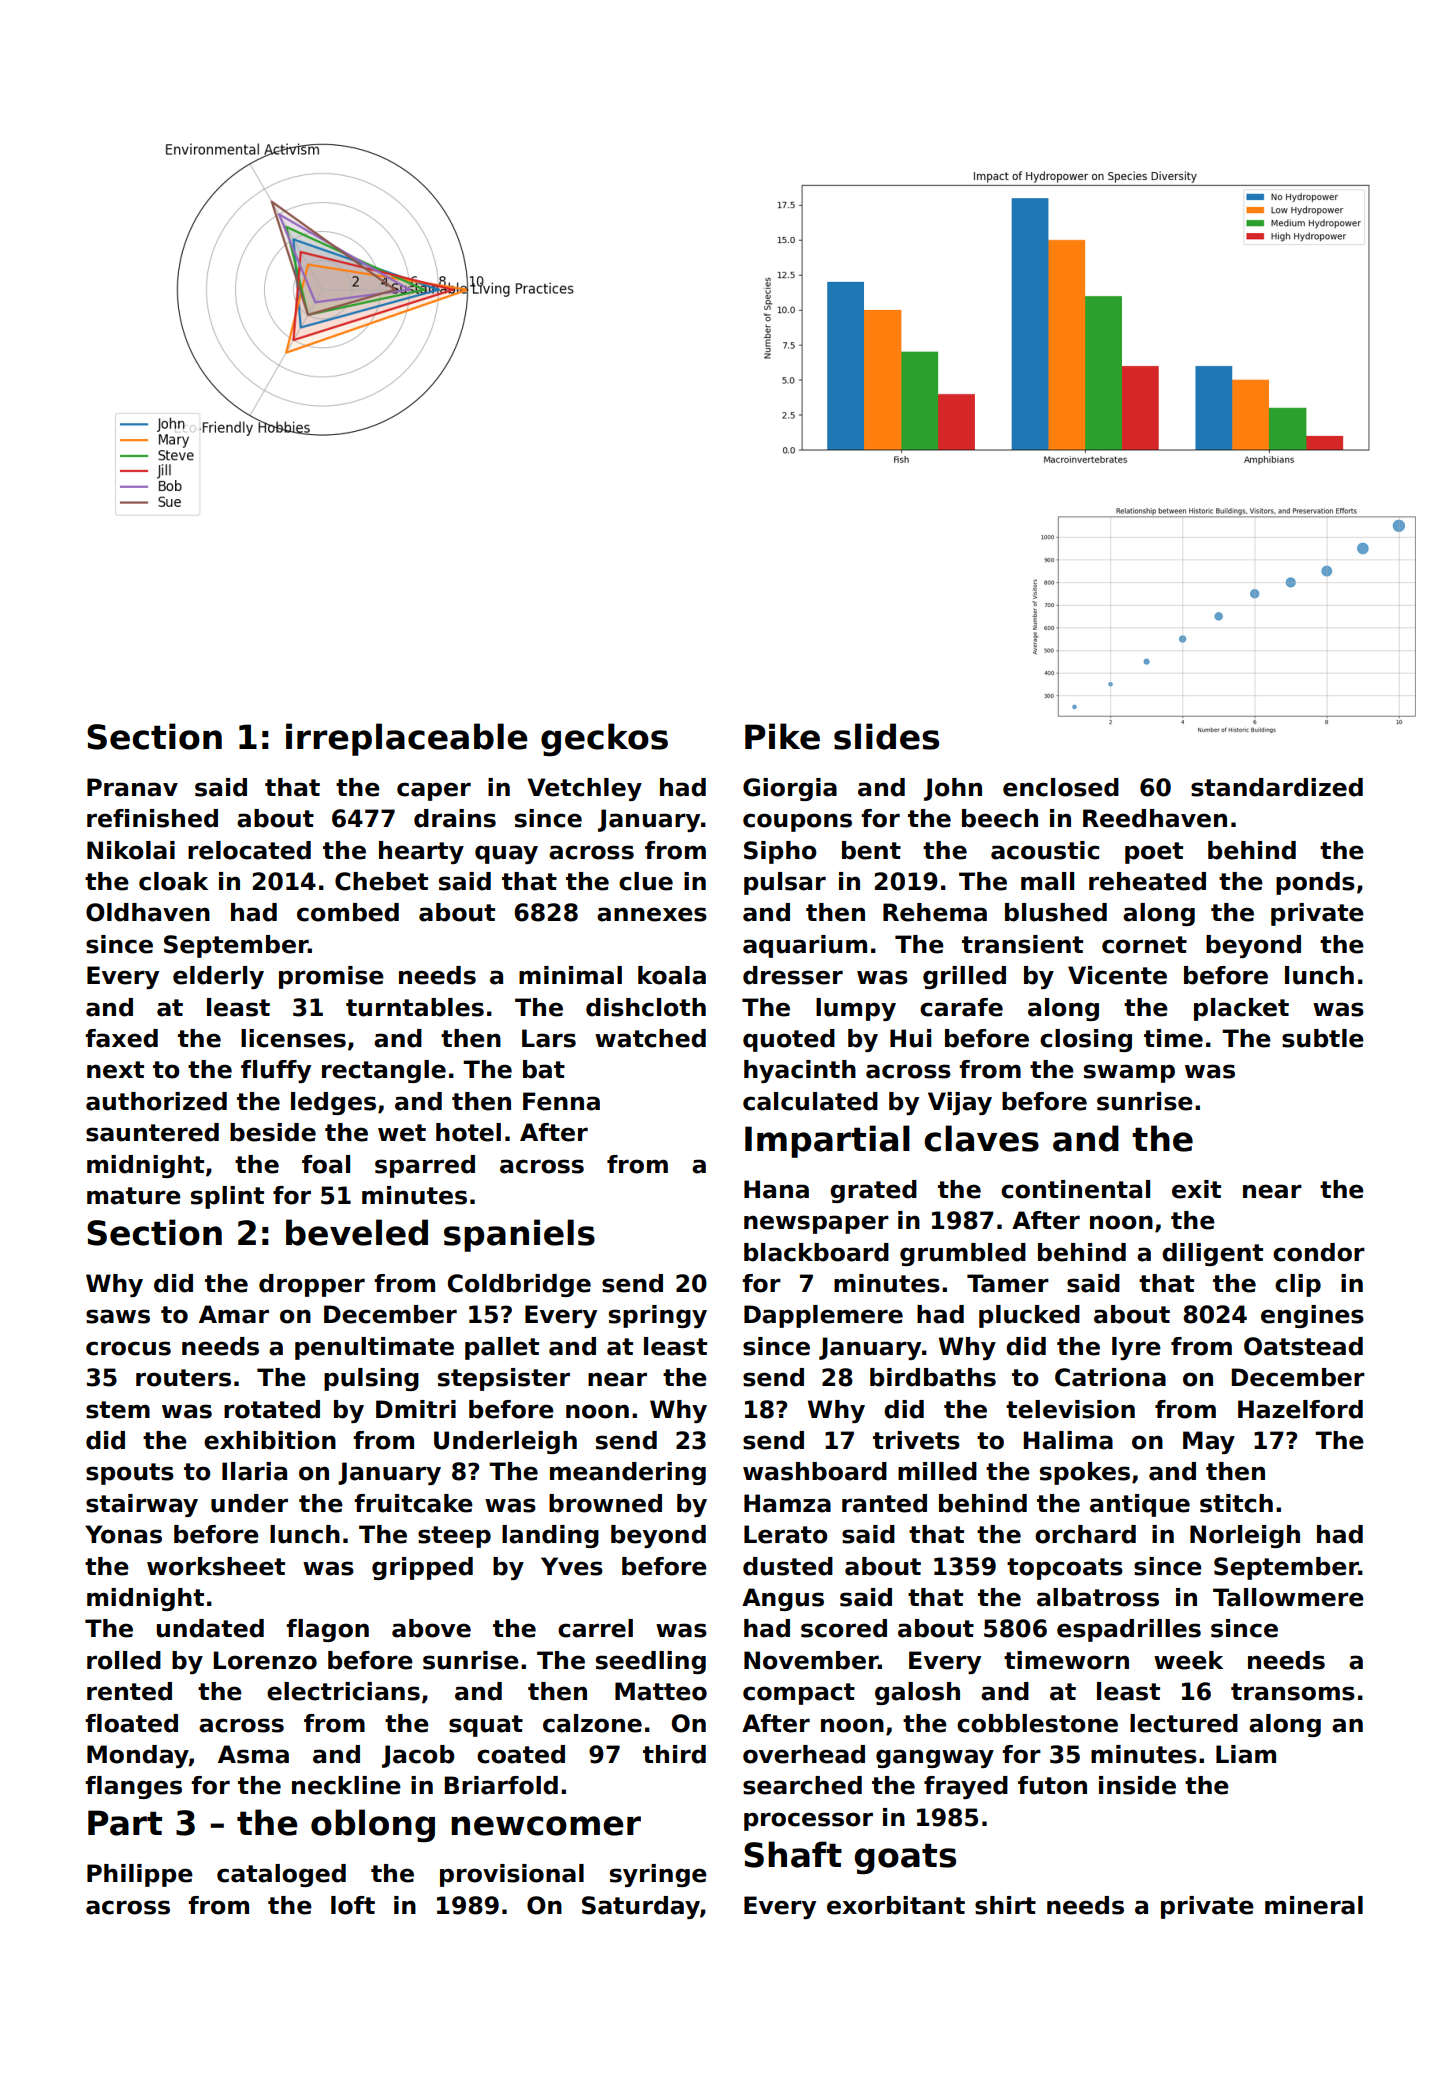  What do you see at coordinates (628, 1473) in the image?
I see `meandering` at bounding box center [628, 1473].
